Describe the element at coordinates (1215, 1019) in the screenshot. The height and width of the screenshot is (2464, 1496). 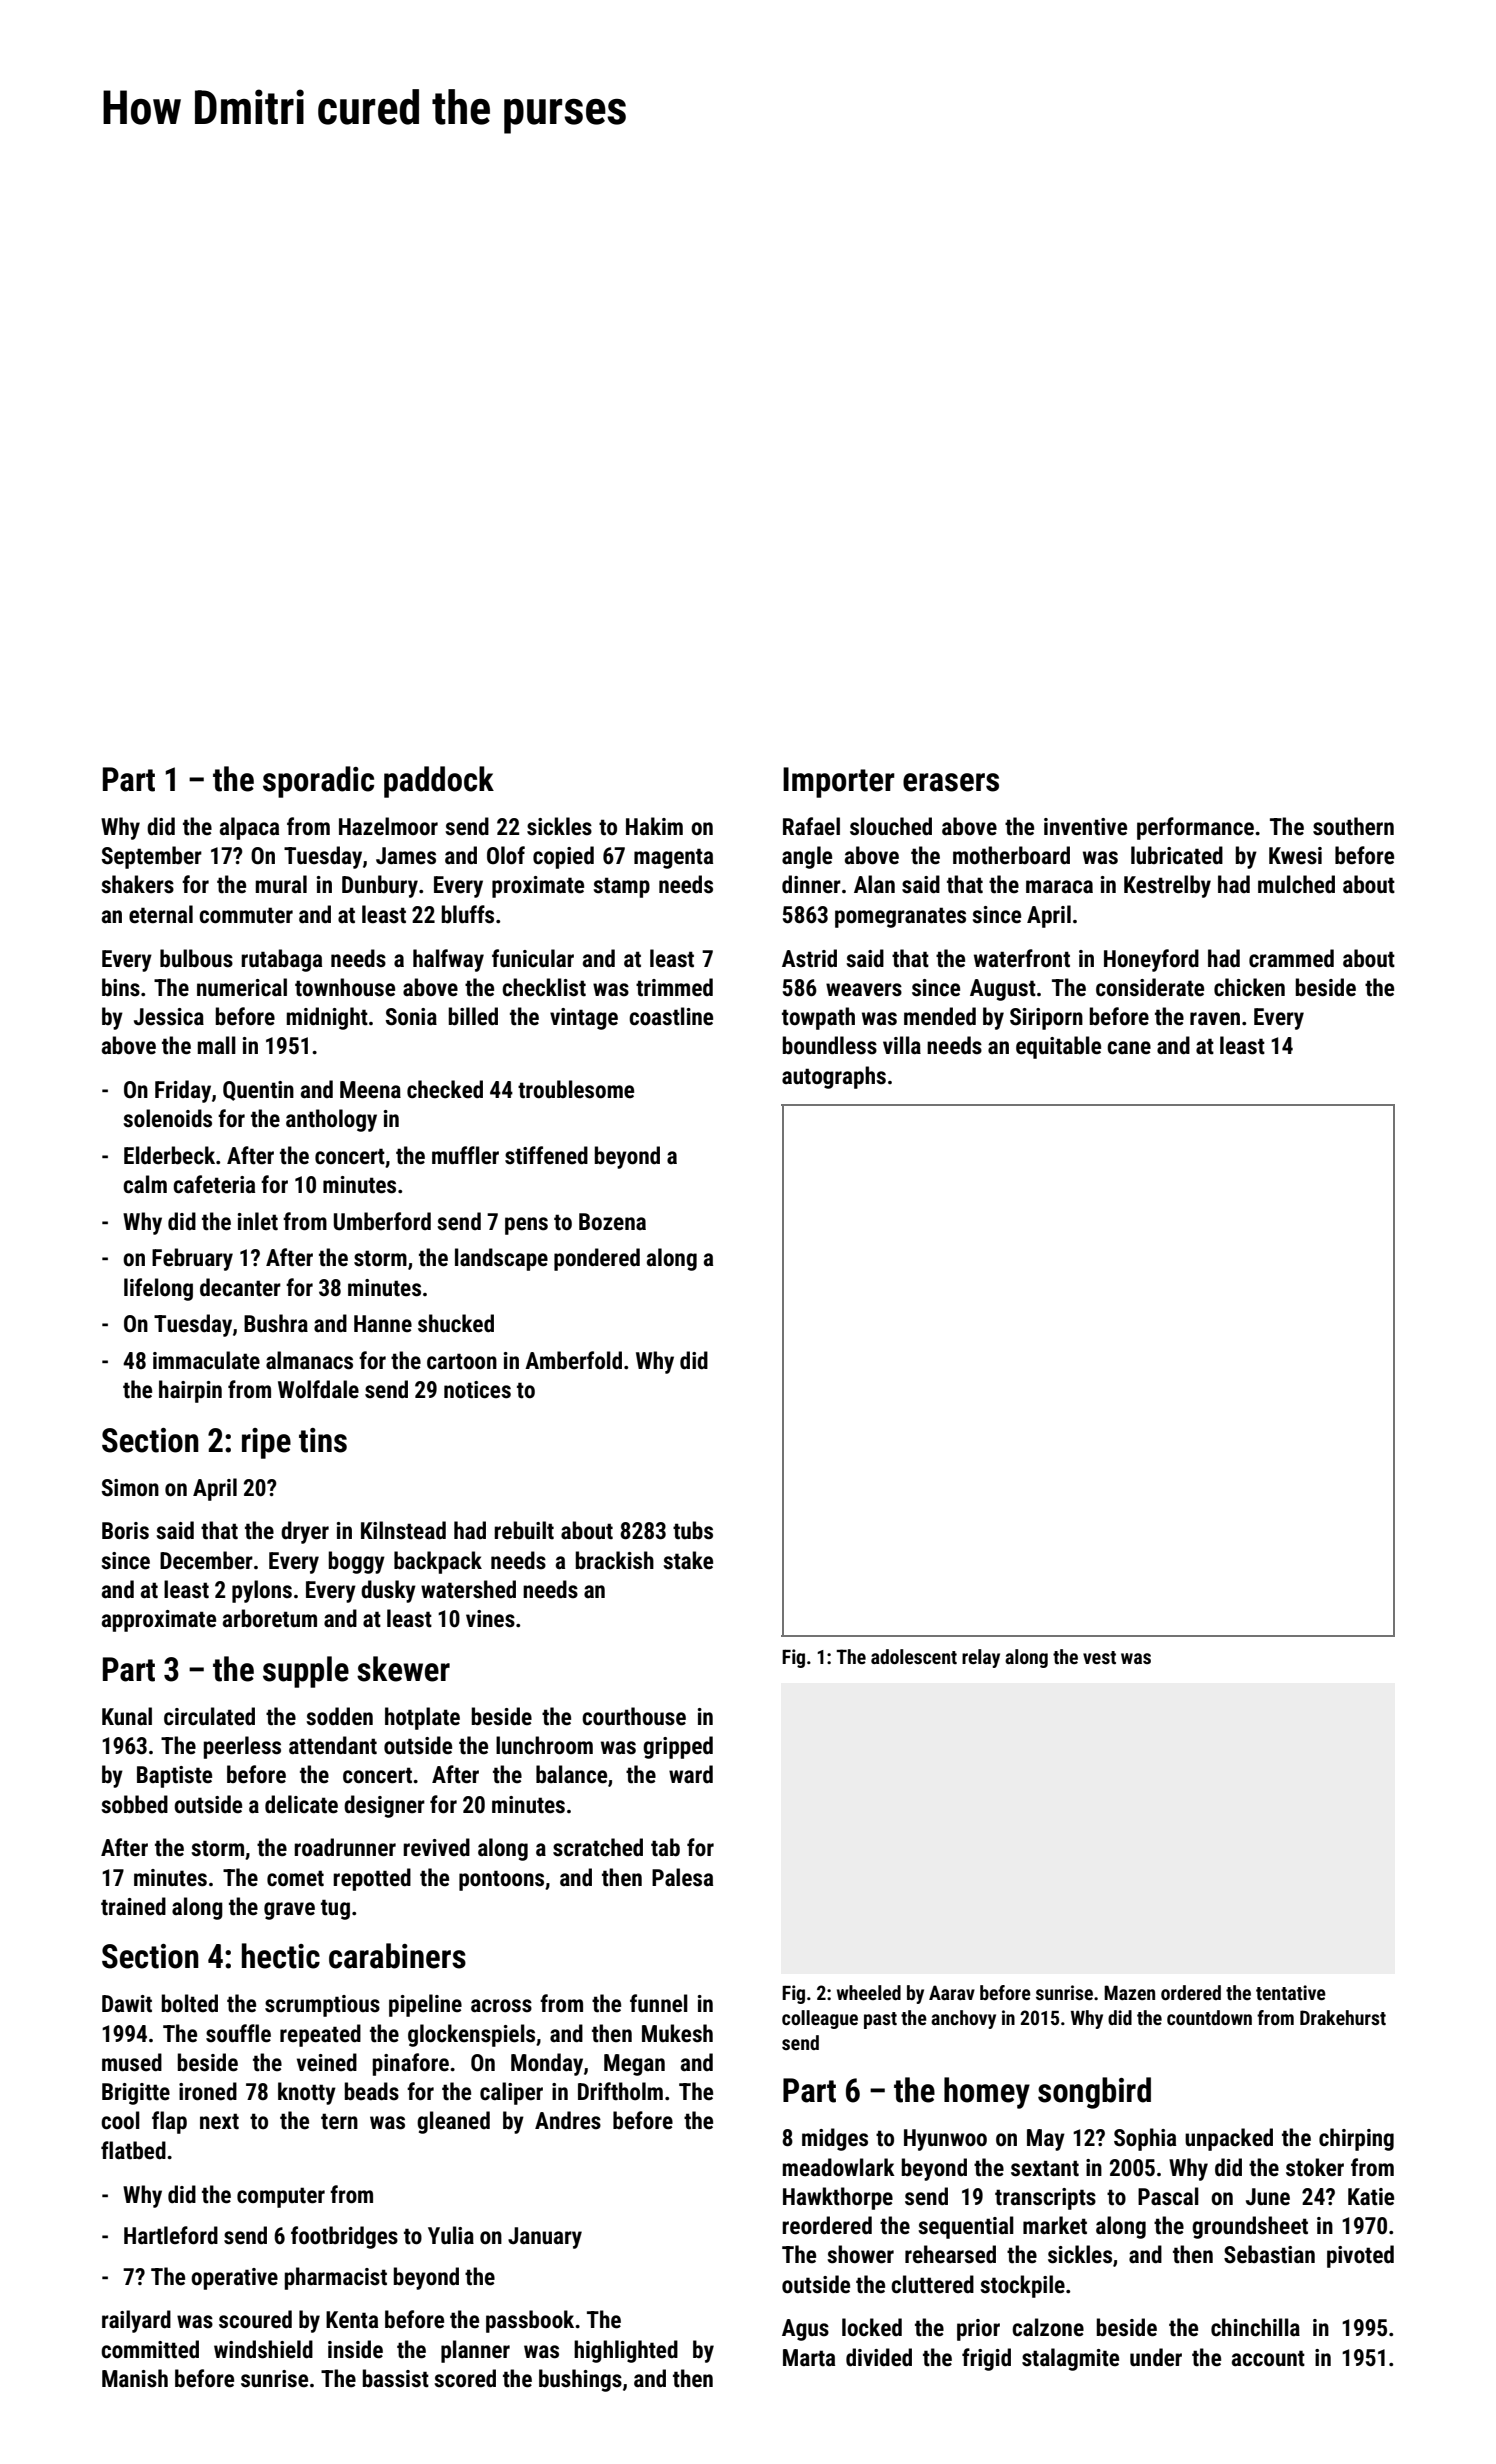
I see `raven` at that location.
